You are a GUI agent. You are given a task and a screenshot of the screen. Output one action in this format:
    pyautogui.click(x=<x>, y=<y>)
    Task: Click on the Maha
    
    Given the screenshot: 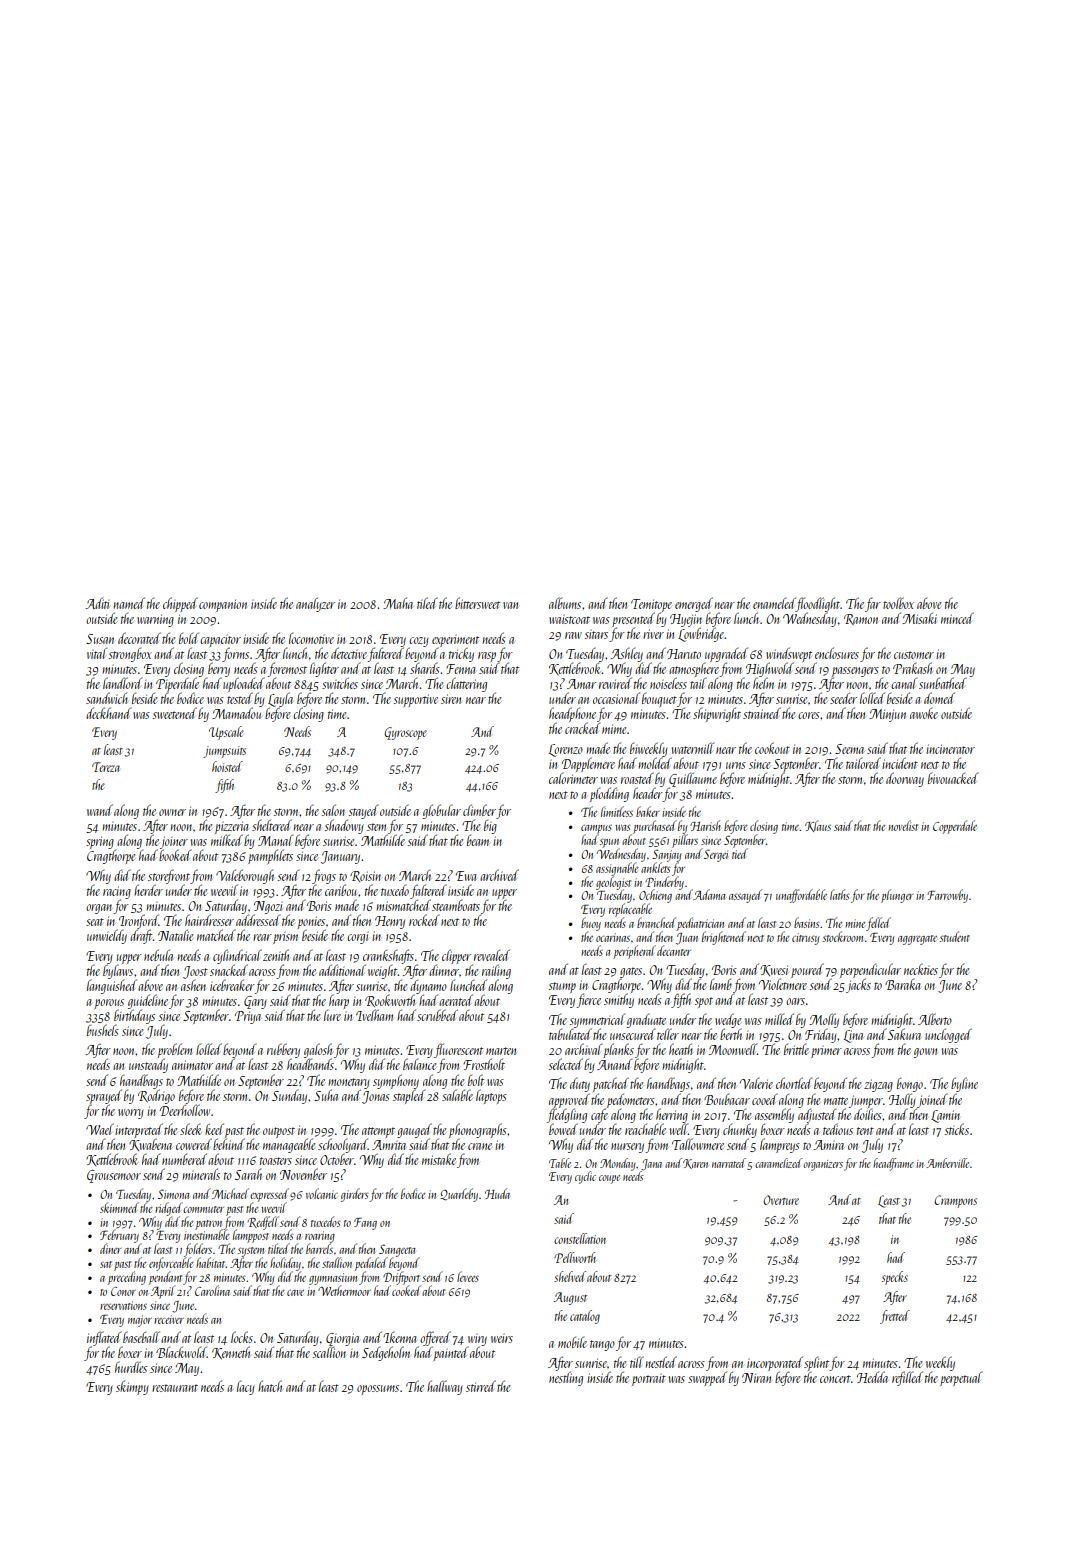 What is the action you would take?
    pyautogui.click(x=398, y=603)
